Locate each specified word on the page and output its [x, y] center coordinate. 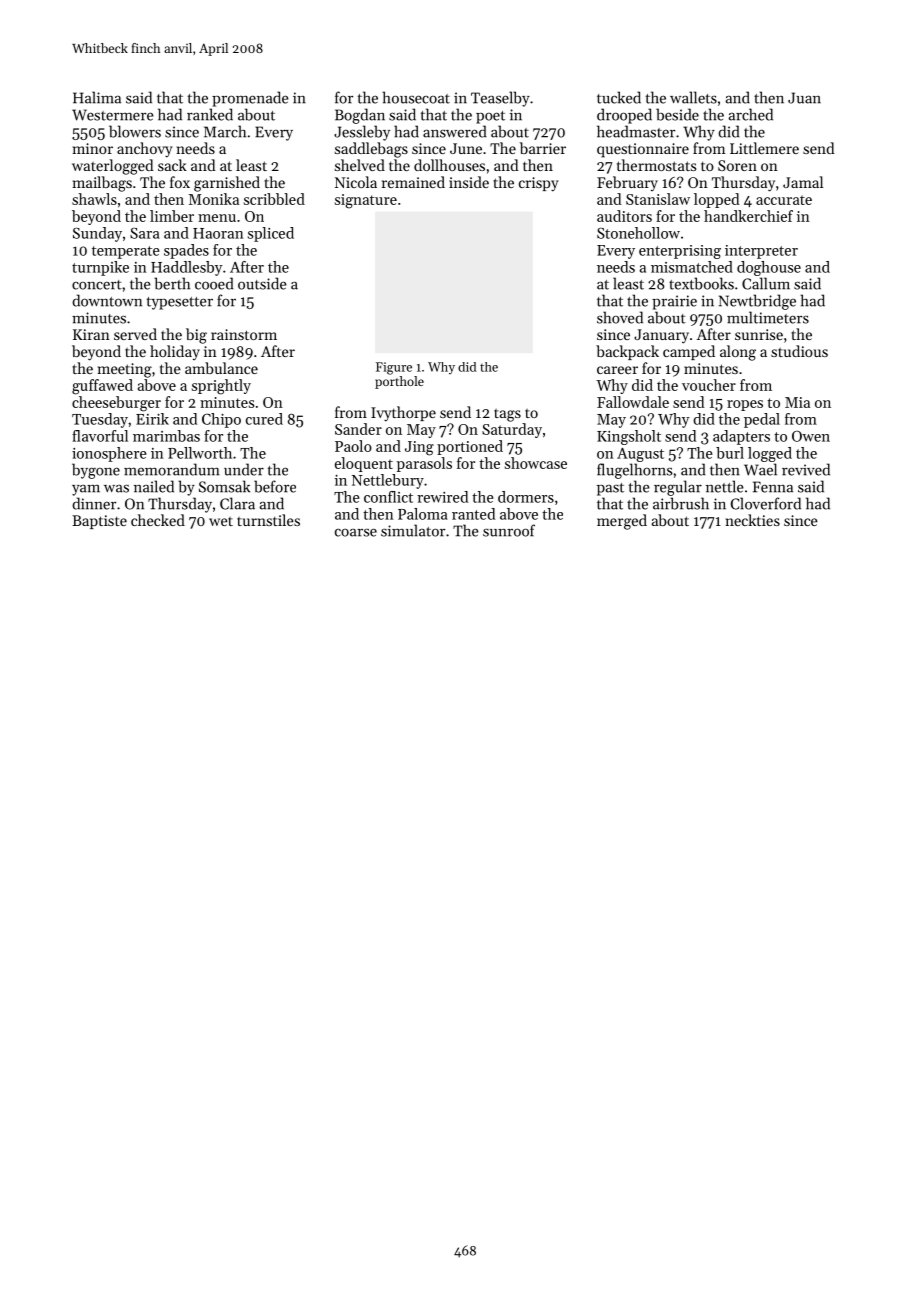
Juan [804, 98]
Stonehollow [638, 233]
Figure [394, 368]
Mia [797, 402]
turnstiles [268, 520]
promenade [250, 99]
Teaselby [500, 99]
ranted [473, 514]
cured [264, 419]
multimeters [768, 317]
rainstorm [244, 334]
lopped [717, 200]
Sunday [97, 234]
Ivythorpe [403, 414]
